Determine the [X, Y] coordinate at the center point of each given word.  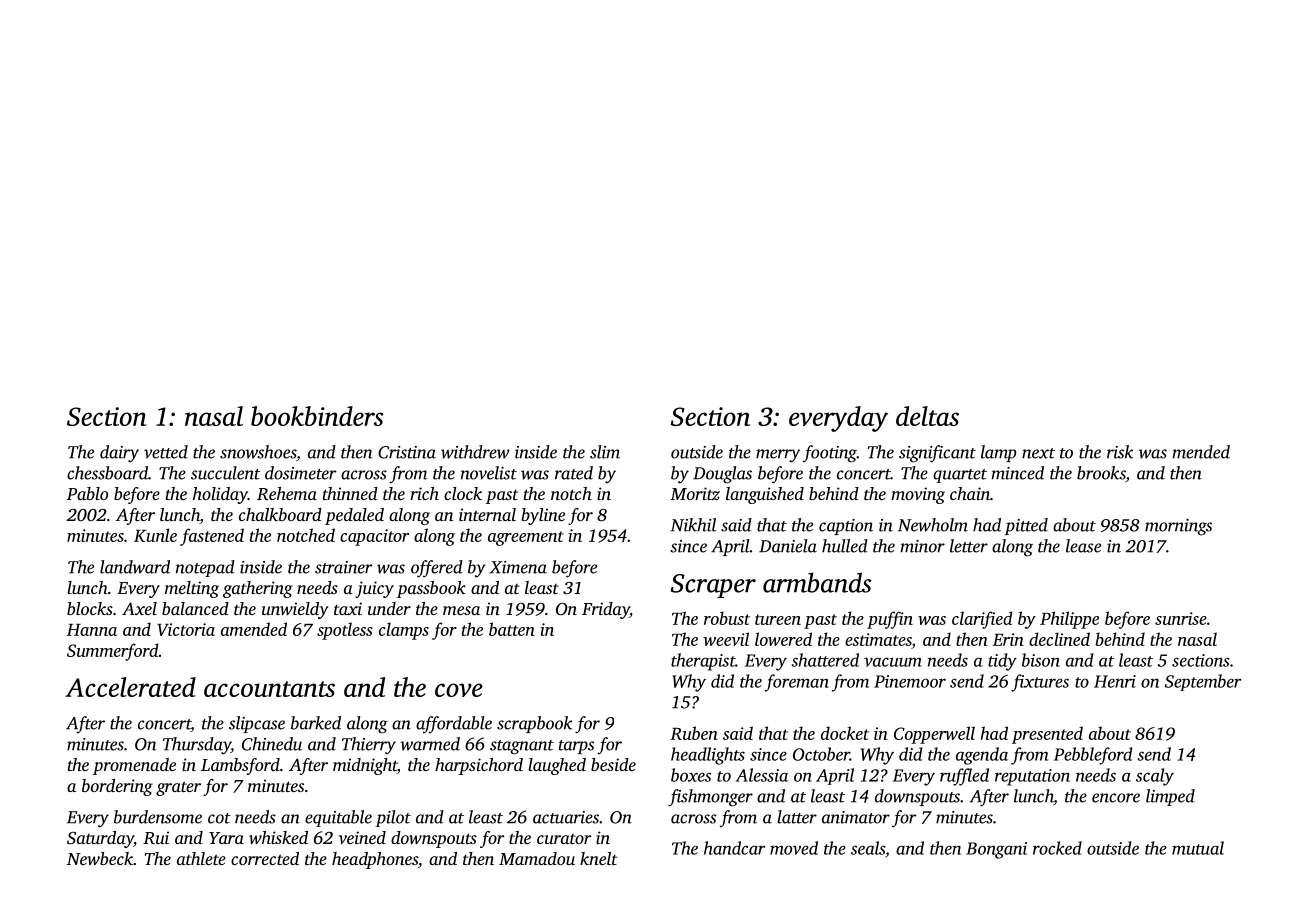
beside [613, 764]
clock [463, 493]
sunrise [1181, 618]
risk [1120, 452]
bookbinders [317, 416]
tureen [778, 619]
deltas [927, 416]
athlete [201, 858]
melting [192, 589]
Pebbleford [1093, 756]
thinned [350, 493]
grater [178, 788]
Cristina [407, 452]
